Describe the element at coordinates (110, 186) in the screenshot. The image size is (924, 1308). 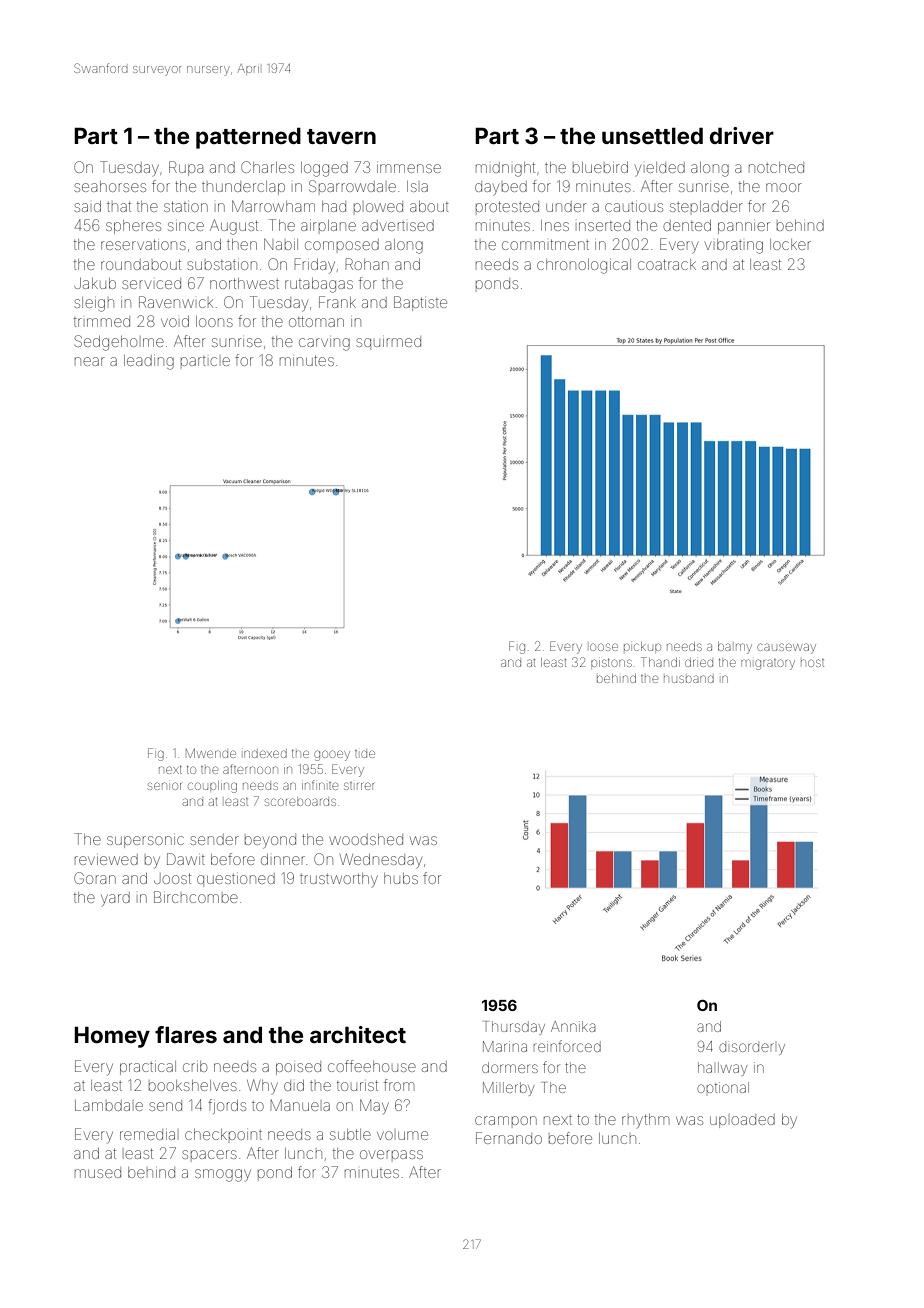
I see `seahorses` at that location.
